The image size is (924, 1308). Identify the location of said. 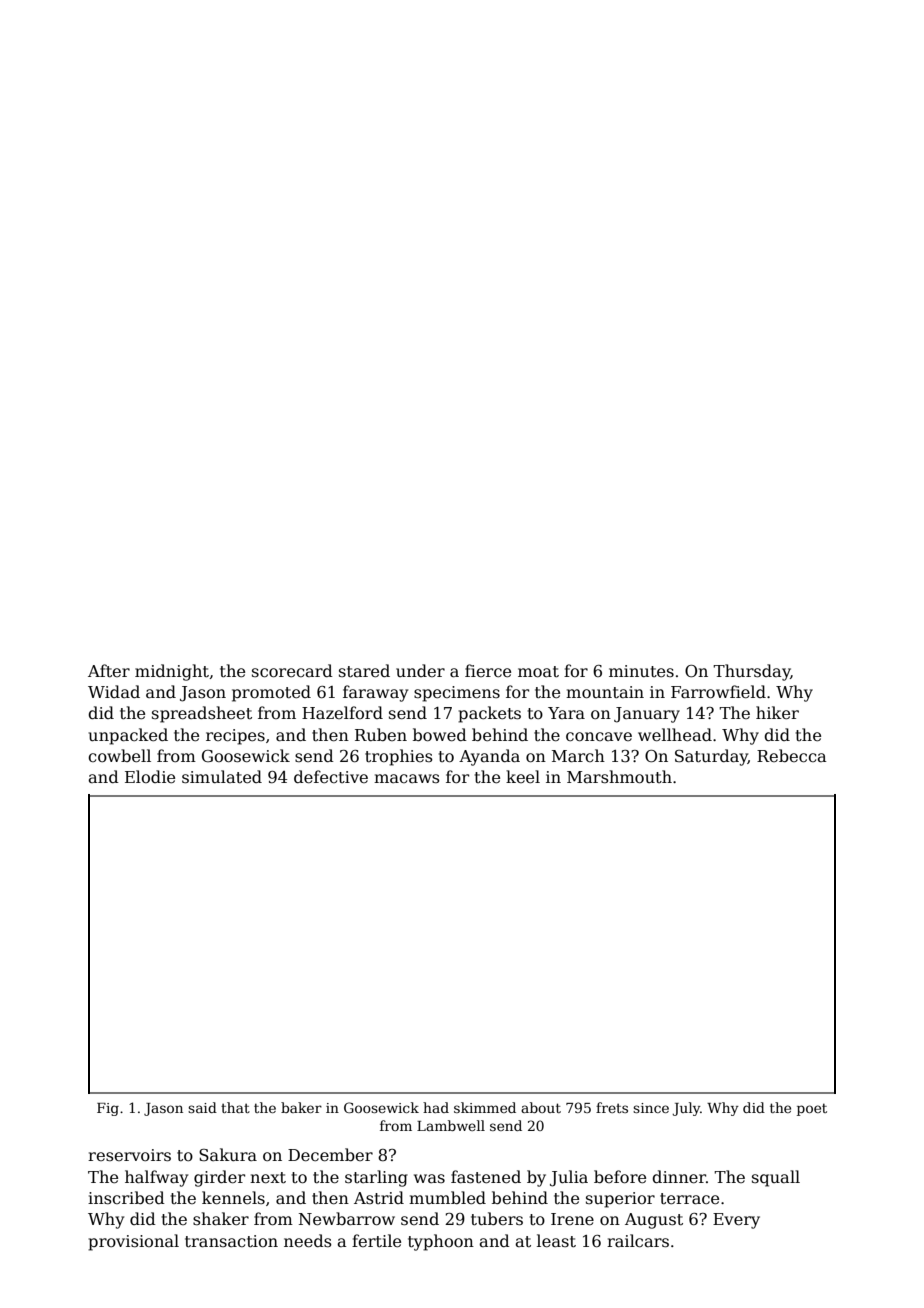
(202, 1107).
